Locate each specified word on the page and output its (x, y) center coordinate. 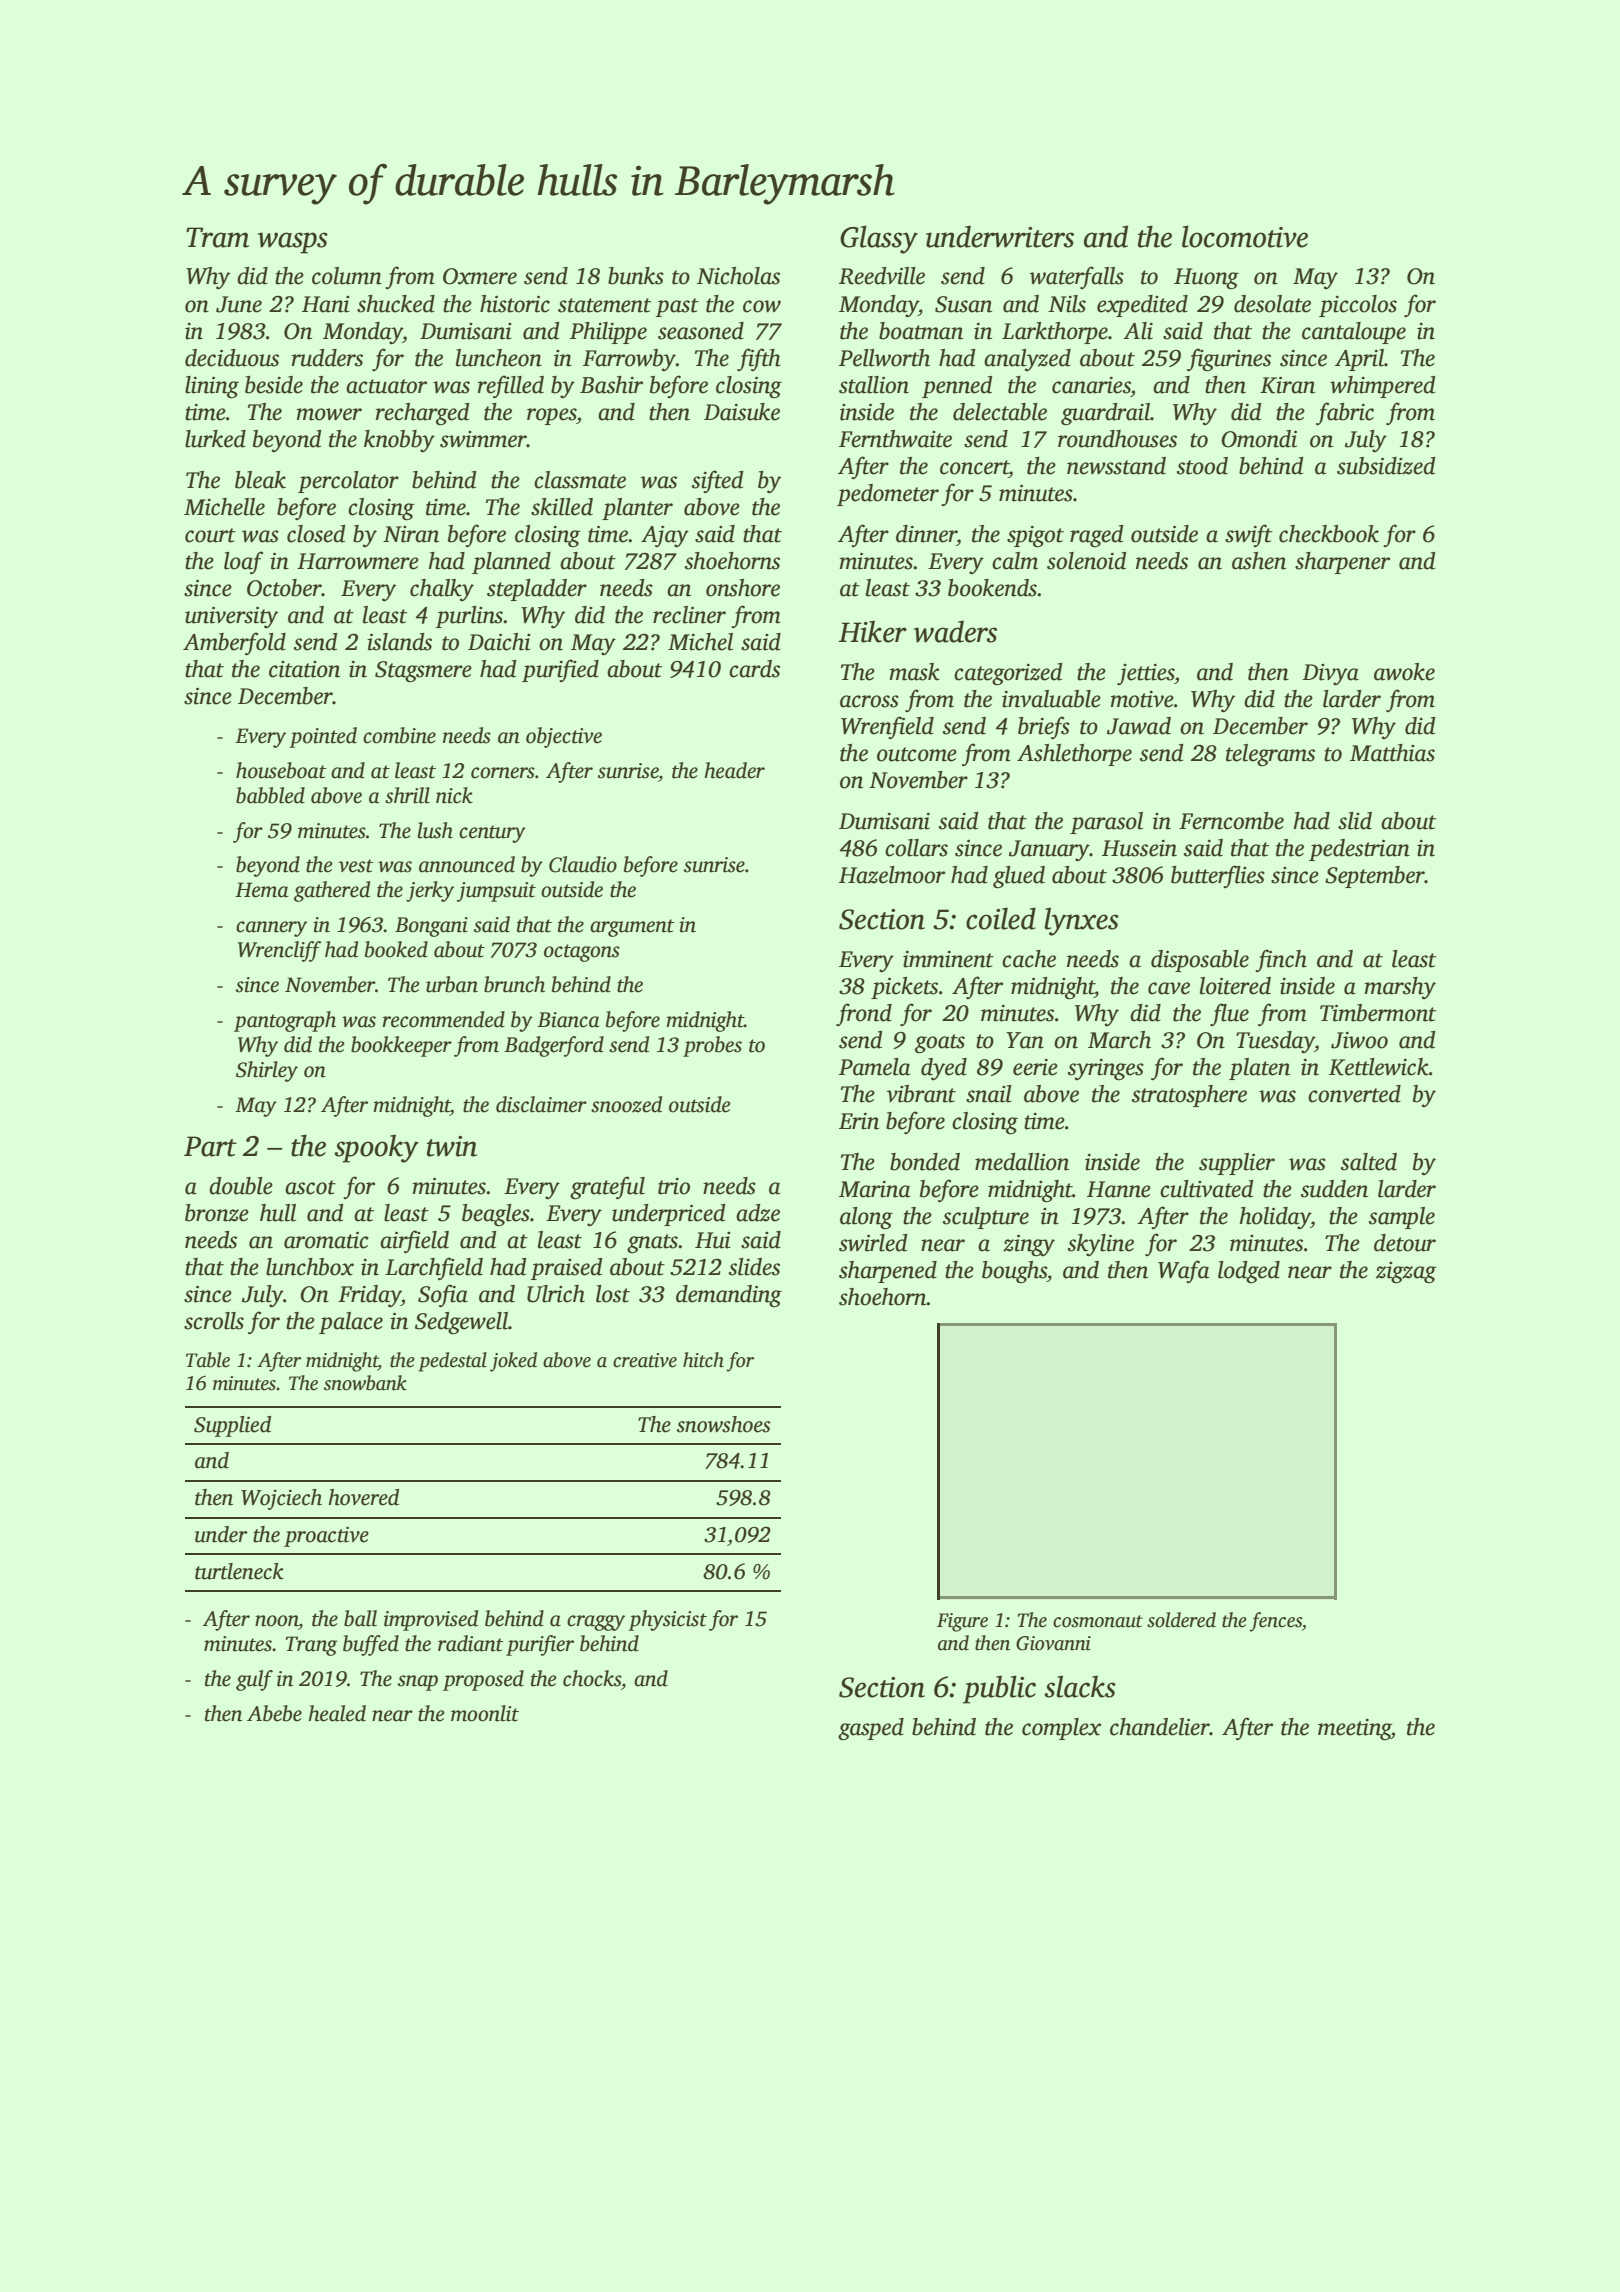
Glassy (879, 239)
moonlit (485, 1713)
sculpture (986, 1218)
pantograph (285, 1021)
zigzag (1406, 1273)
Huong (1206, 278)
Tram (217, 237)
